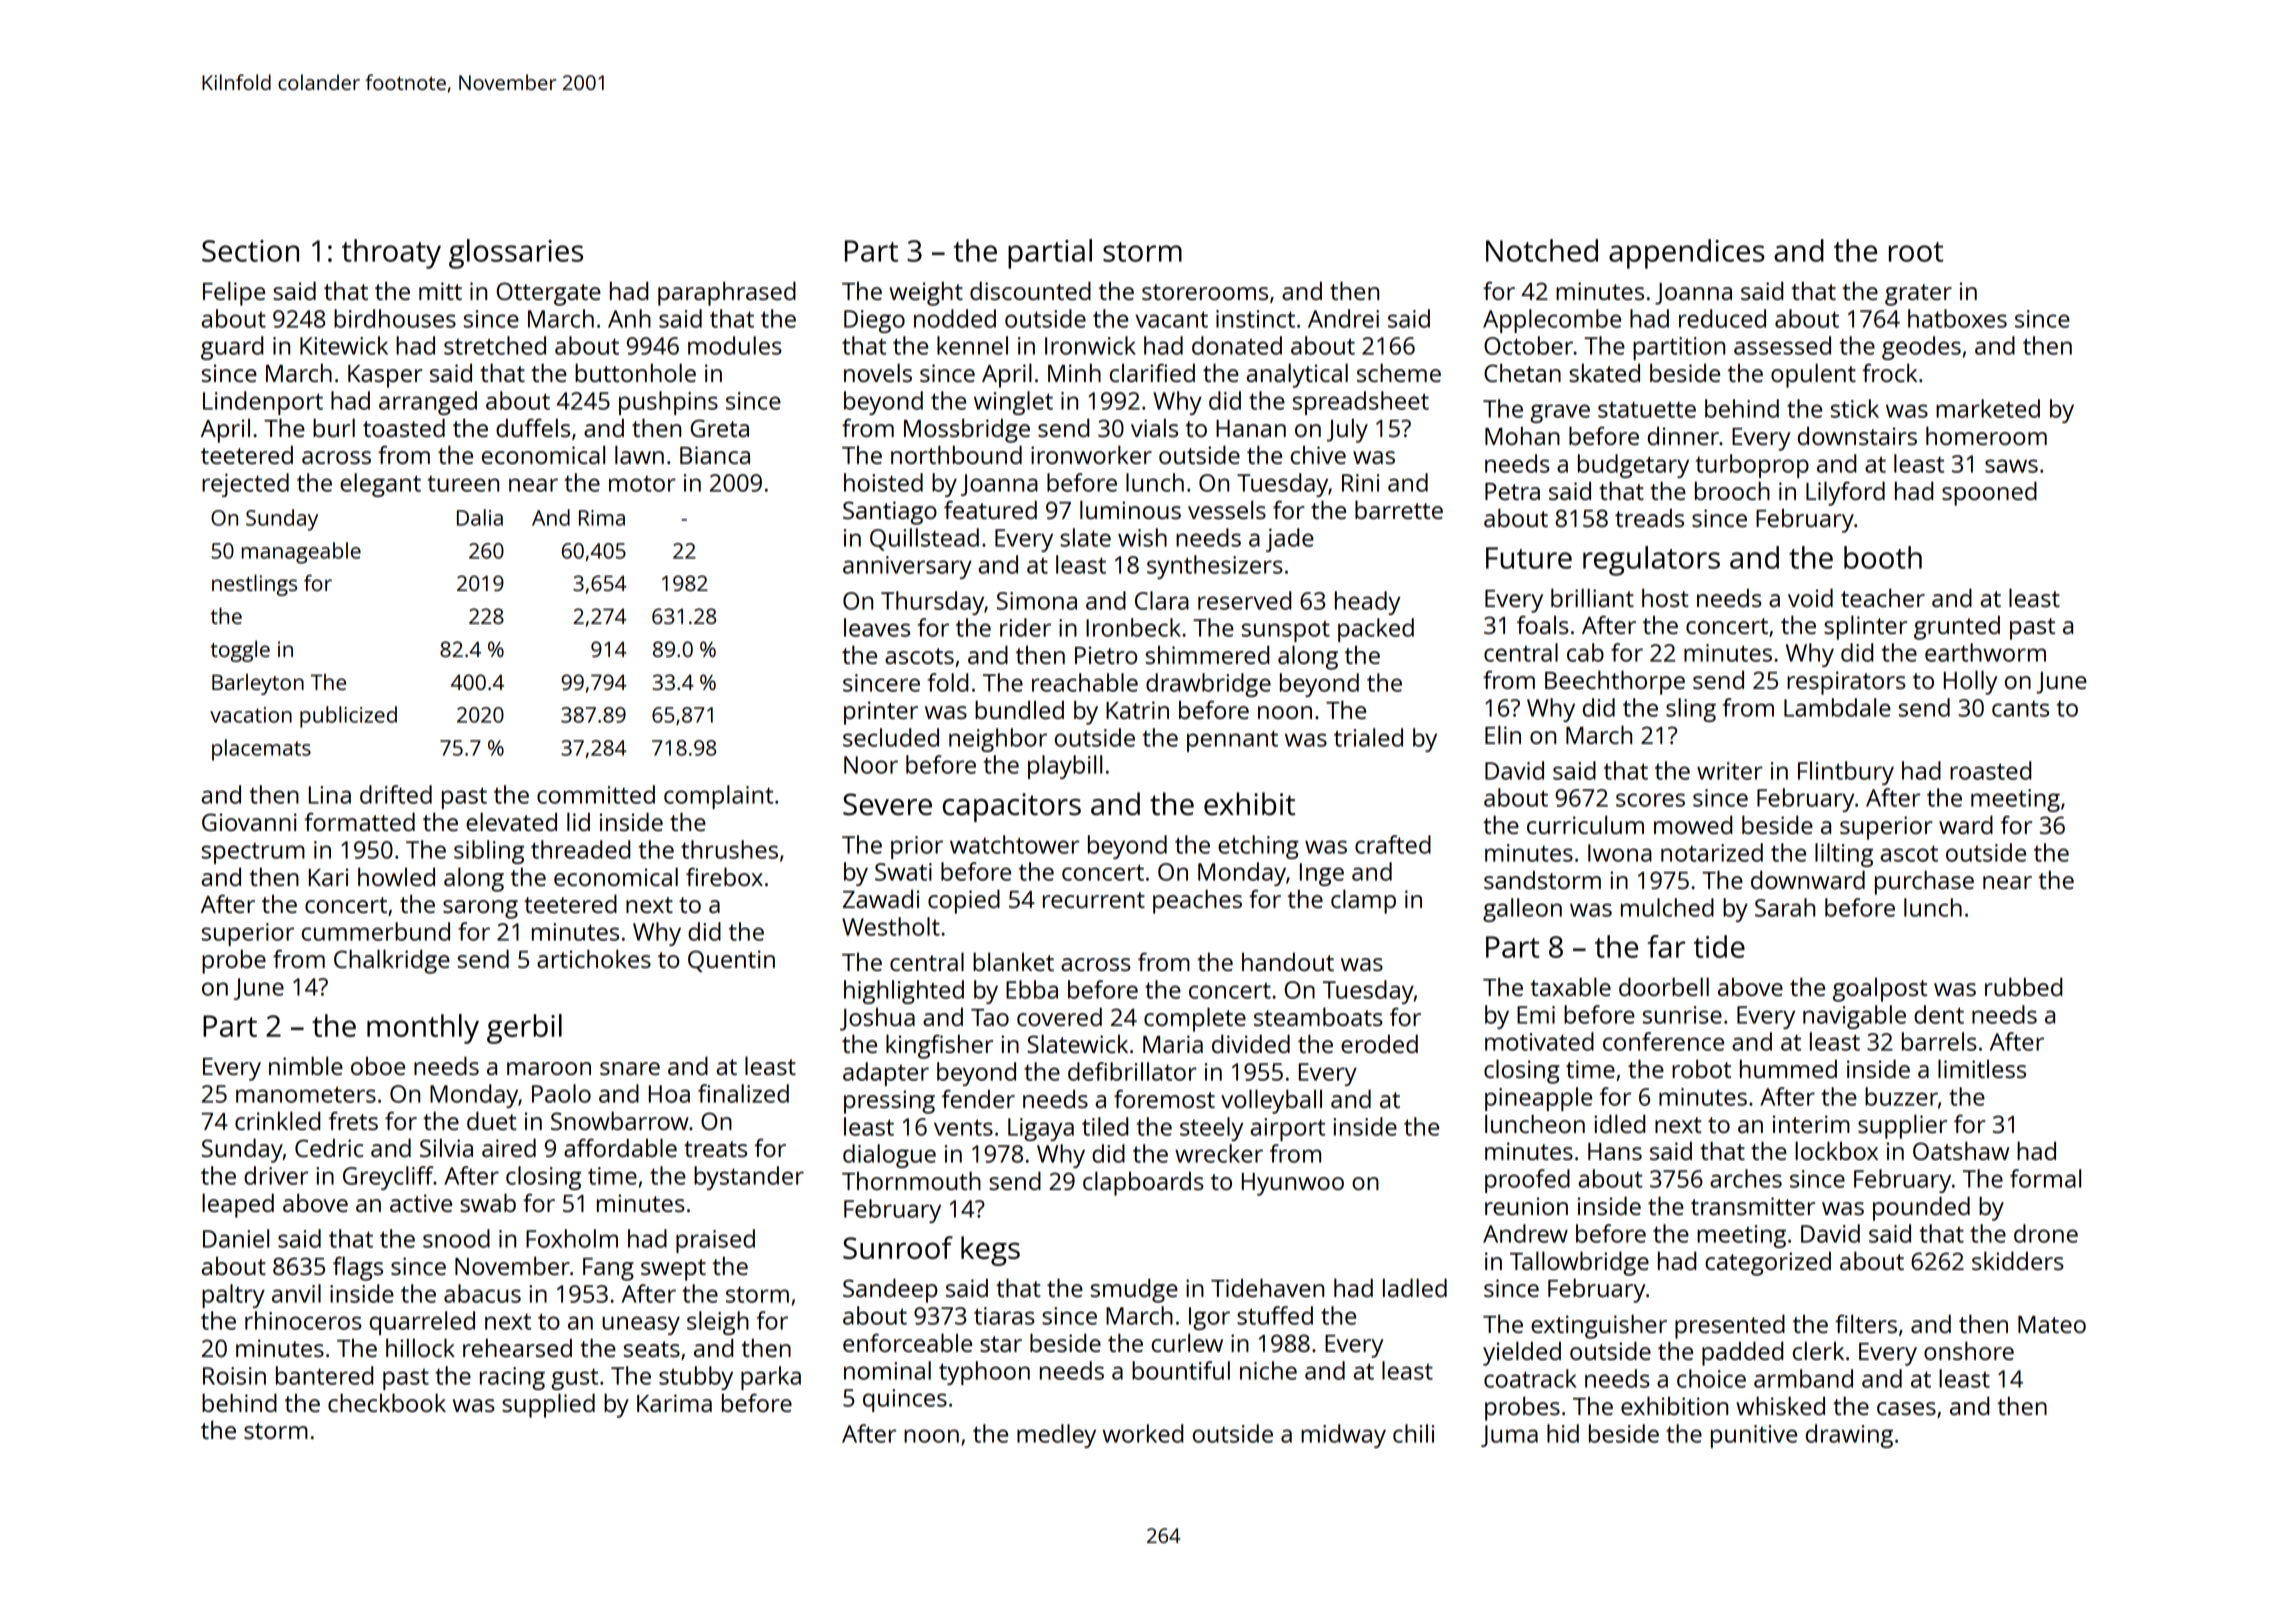 The image size is (2292, 1620). I want to click on root, so click(1916, 252).
